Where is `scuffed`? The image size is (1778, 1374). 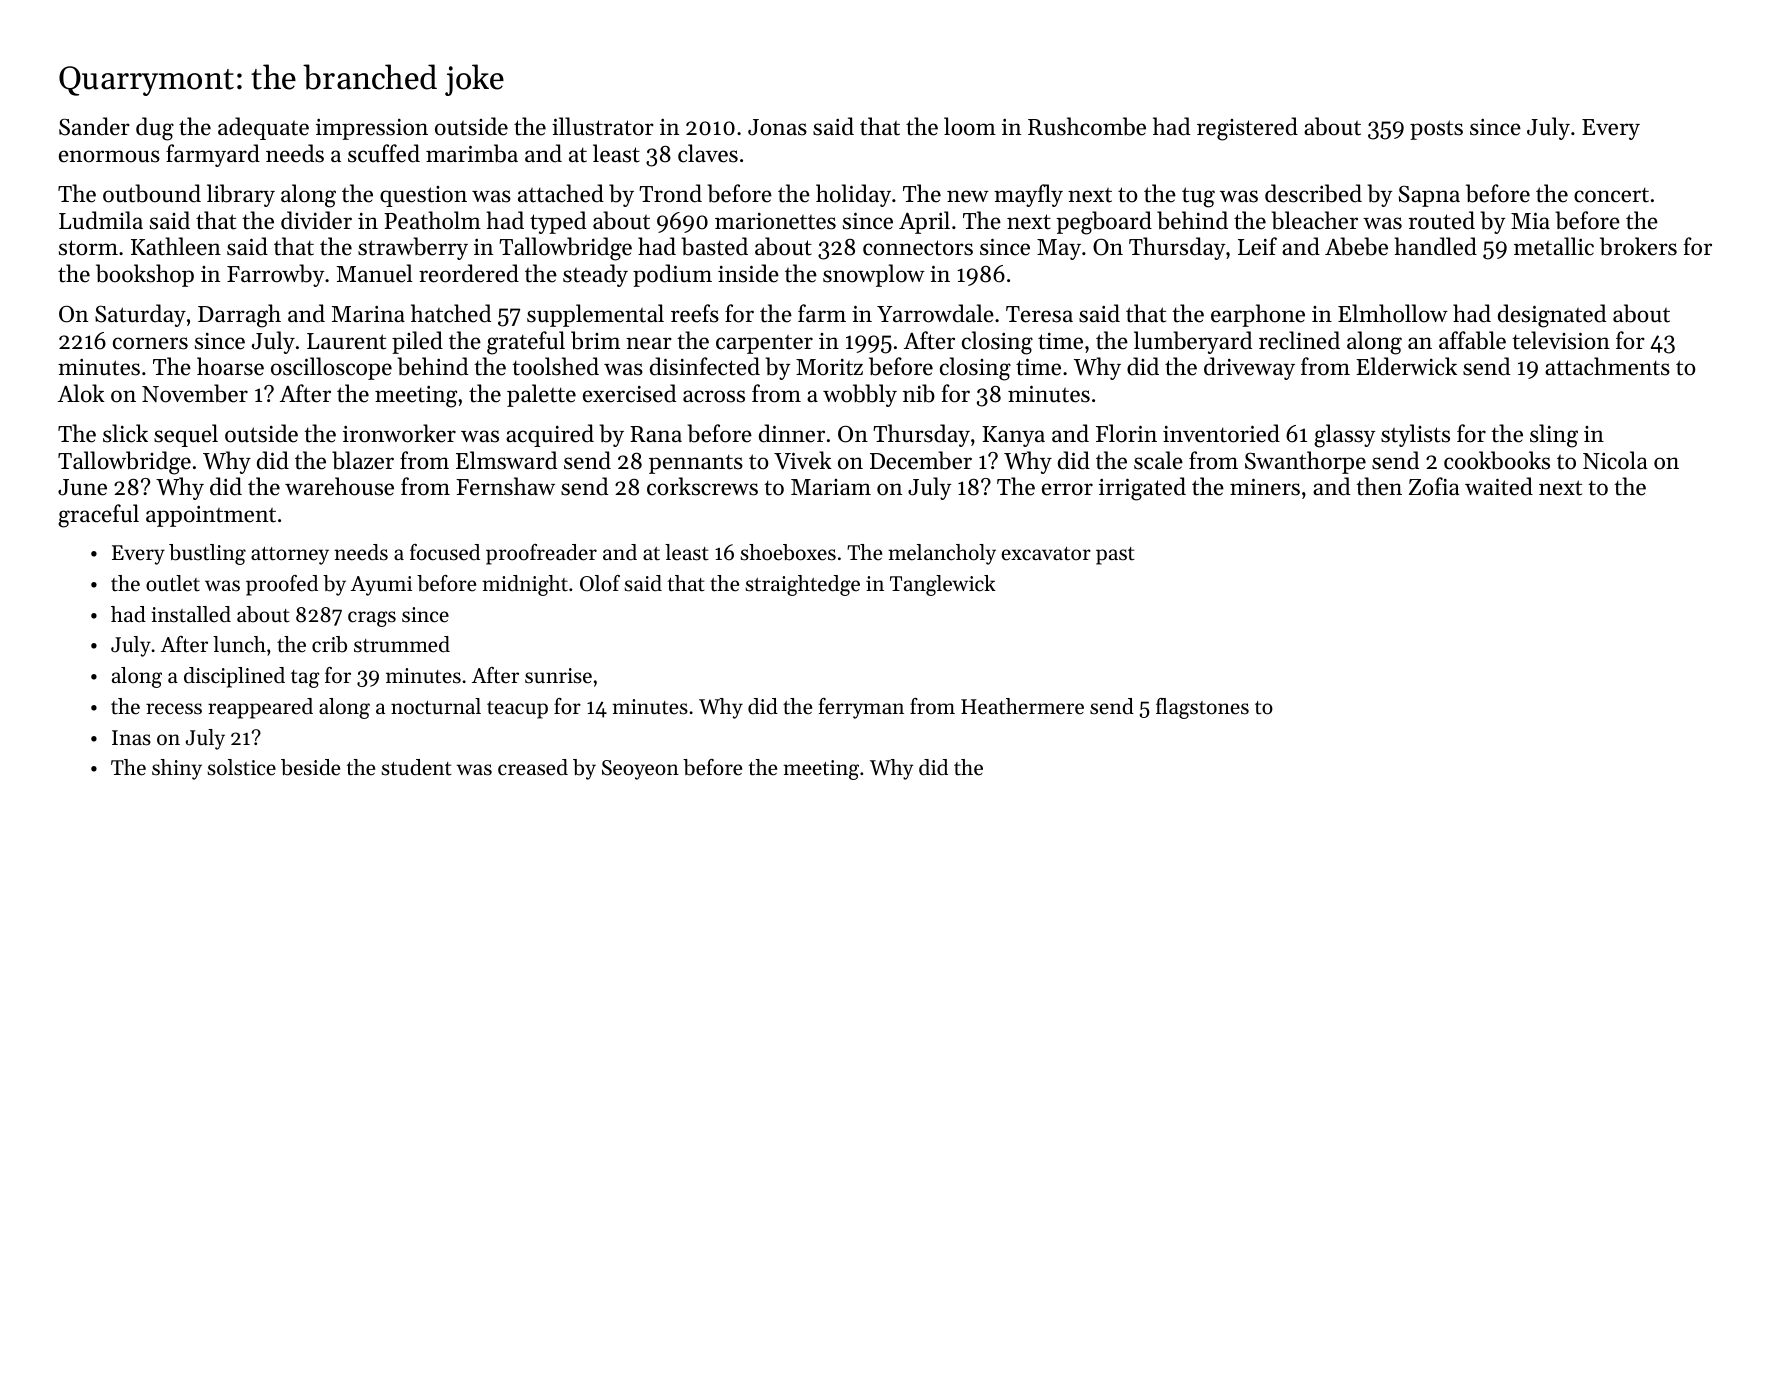 scuffed is located at coordinates (384, 153).
